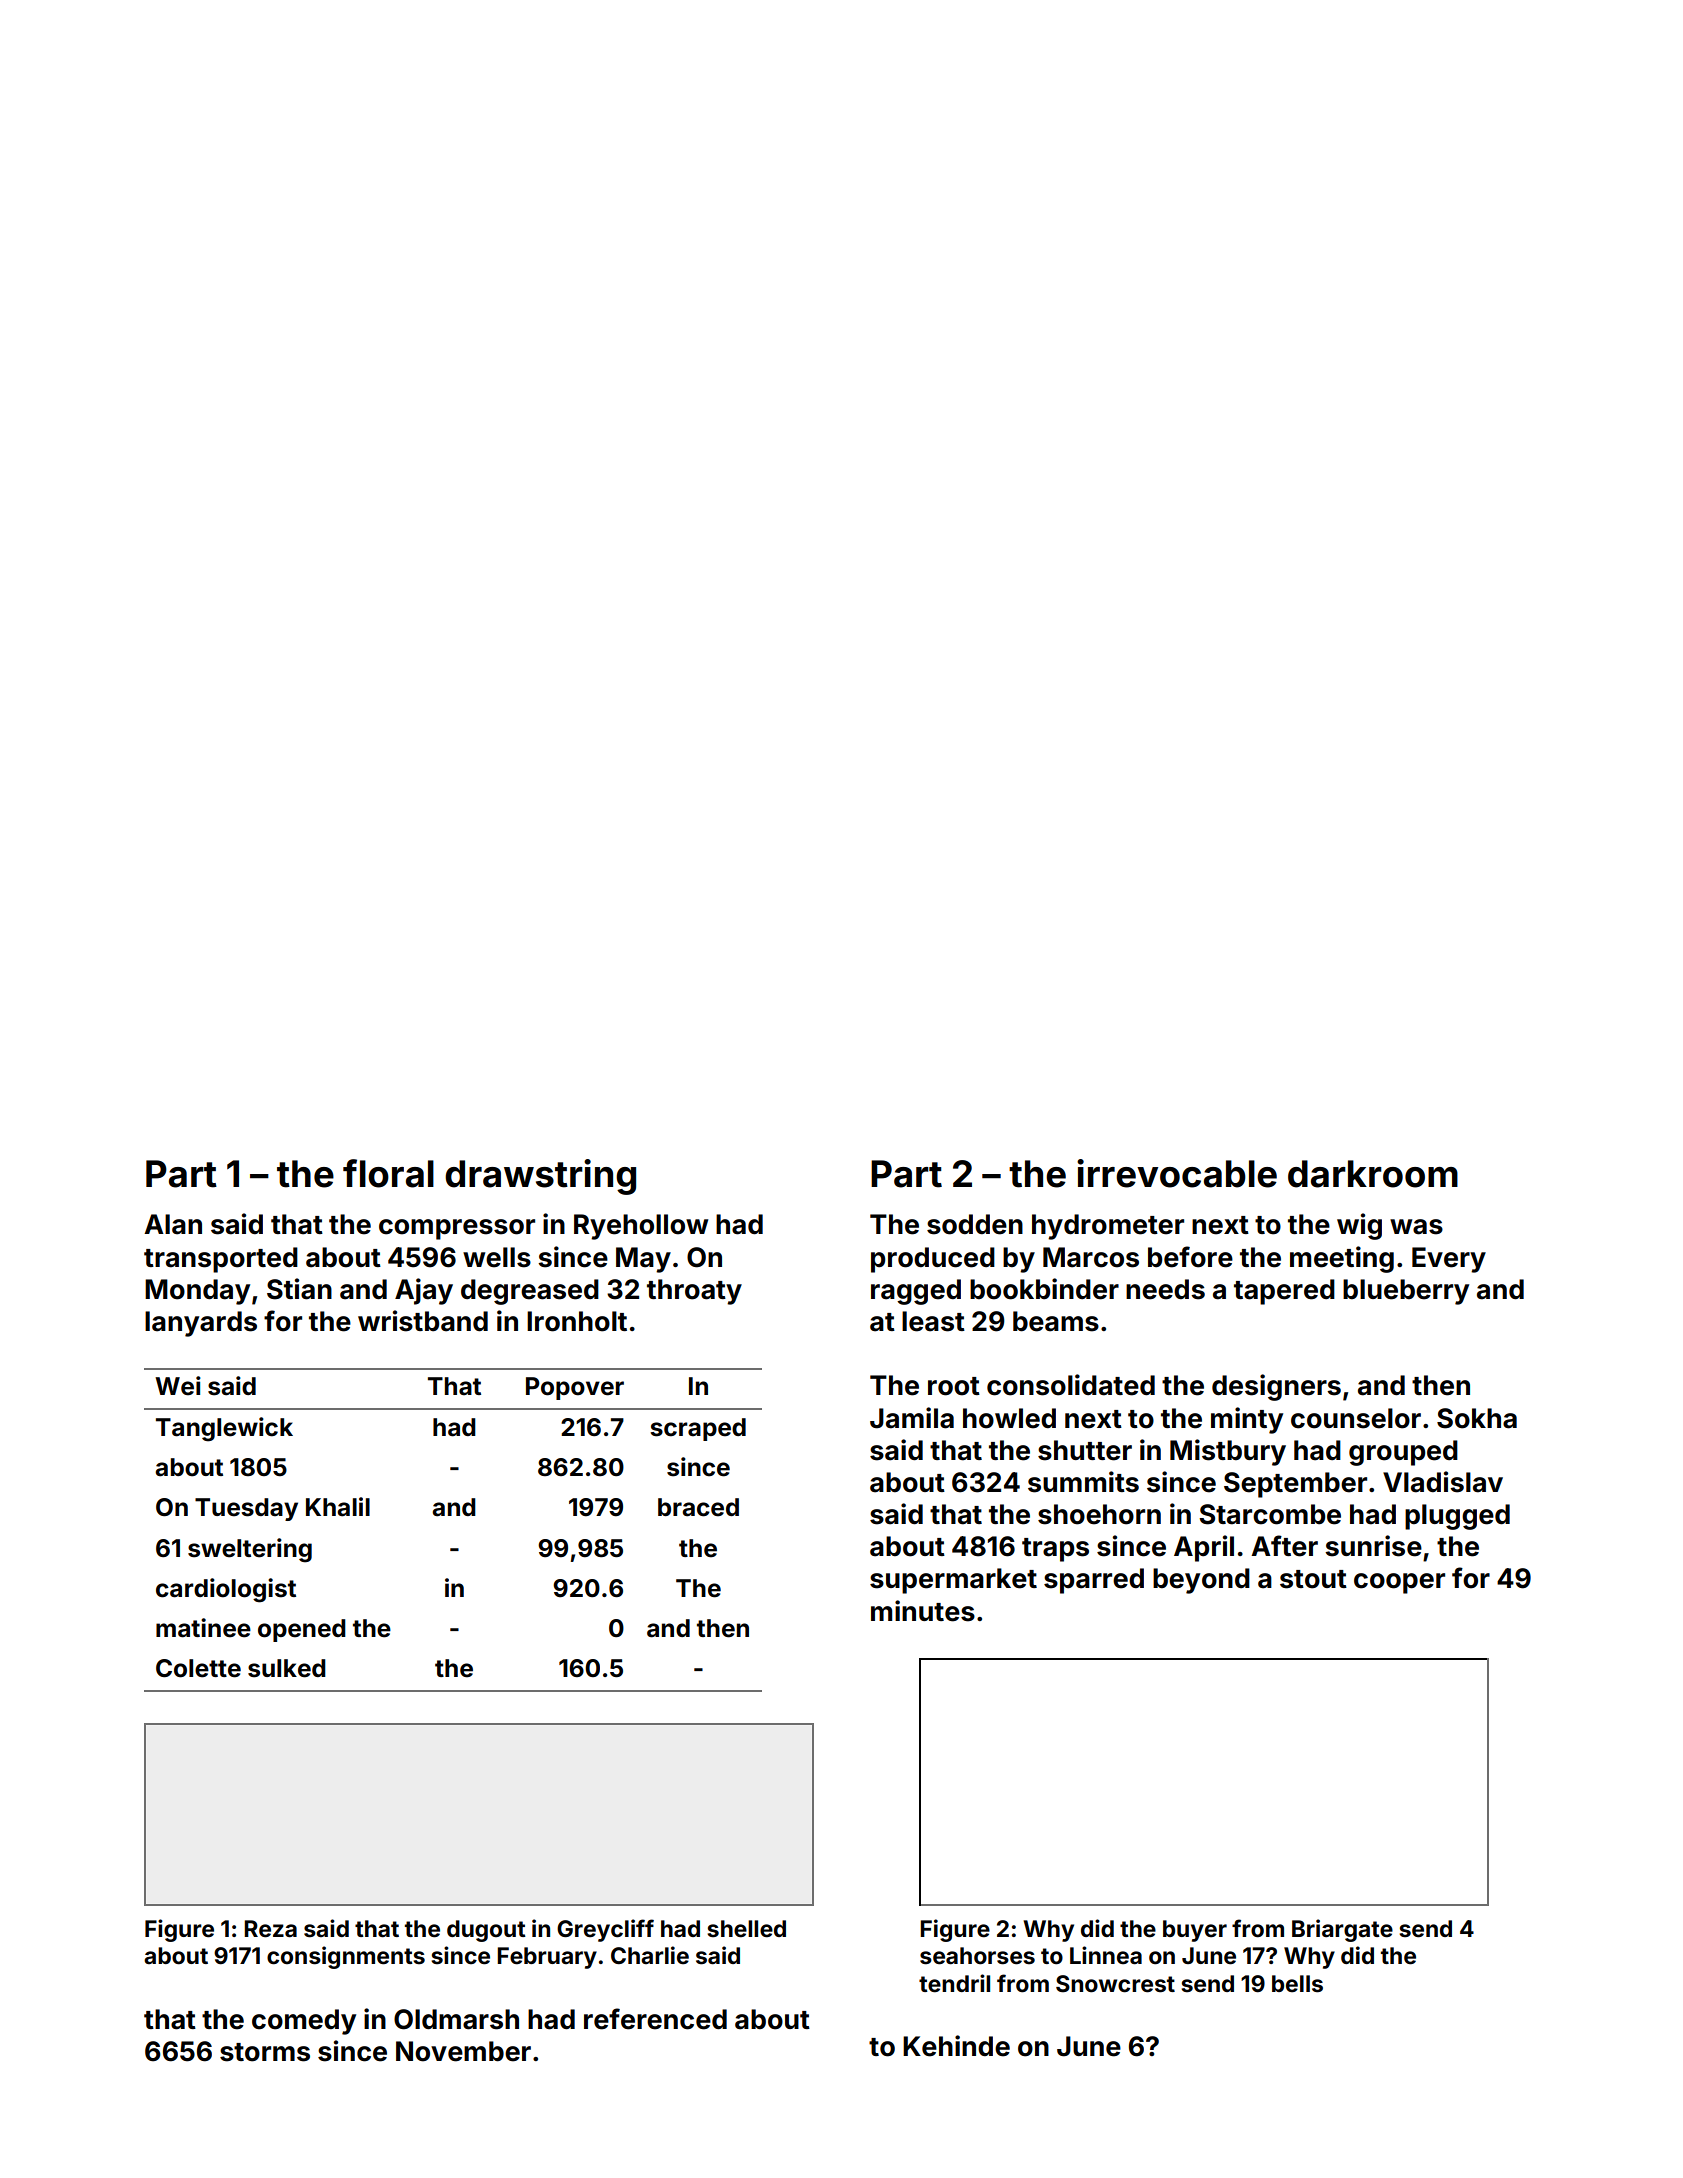 Image resolution: width=1683 pixels, height=2178 pixels. What do you see at coordinates (270, 1929) in the screenshot?
I see `Reza` at bounding box center [270, 1929].
